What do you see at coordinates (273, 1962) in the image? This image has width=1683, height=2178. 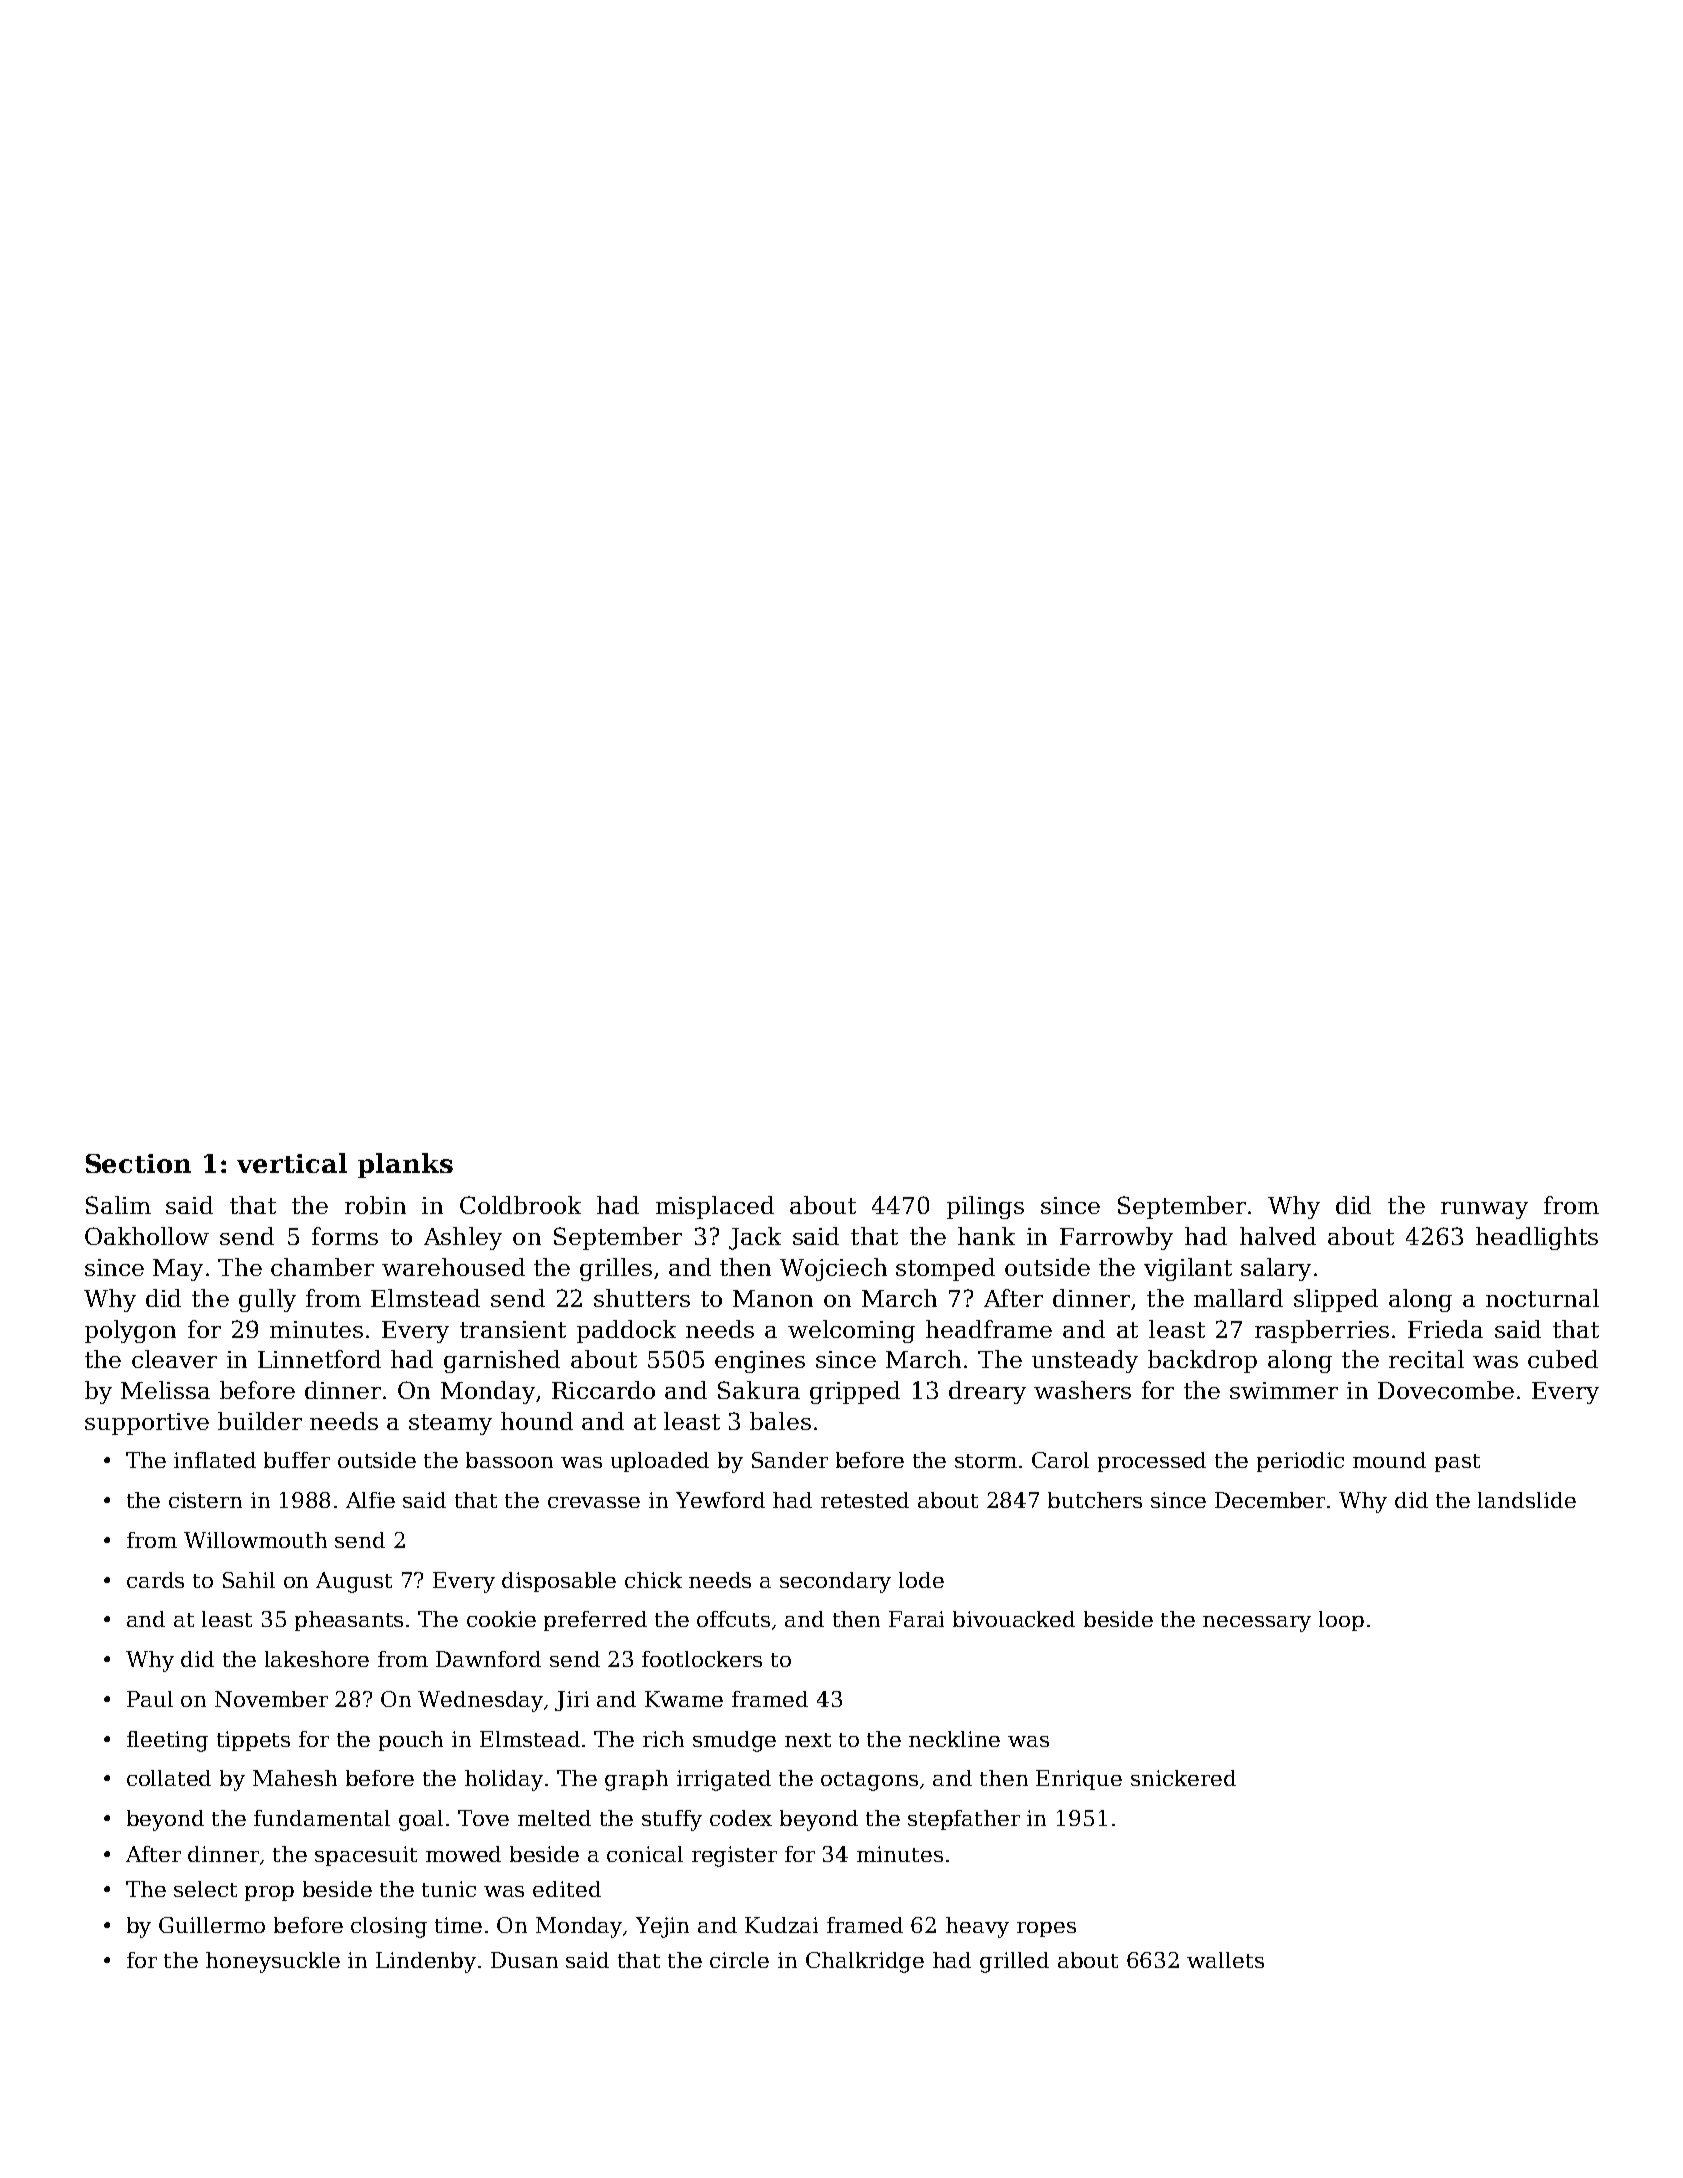 I see `honeysuckle` at bounding box center [273, 1962].
